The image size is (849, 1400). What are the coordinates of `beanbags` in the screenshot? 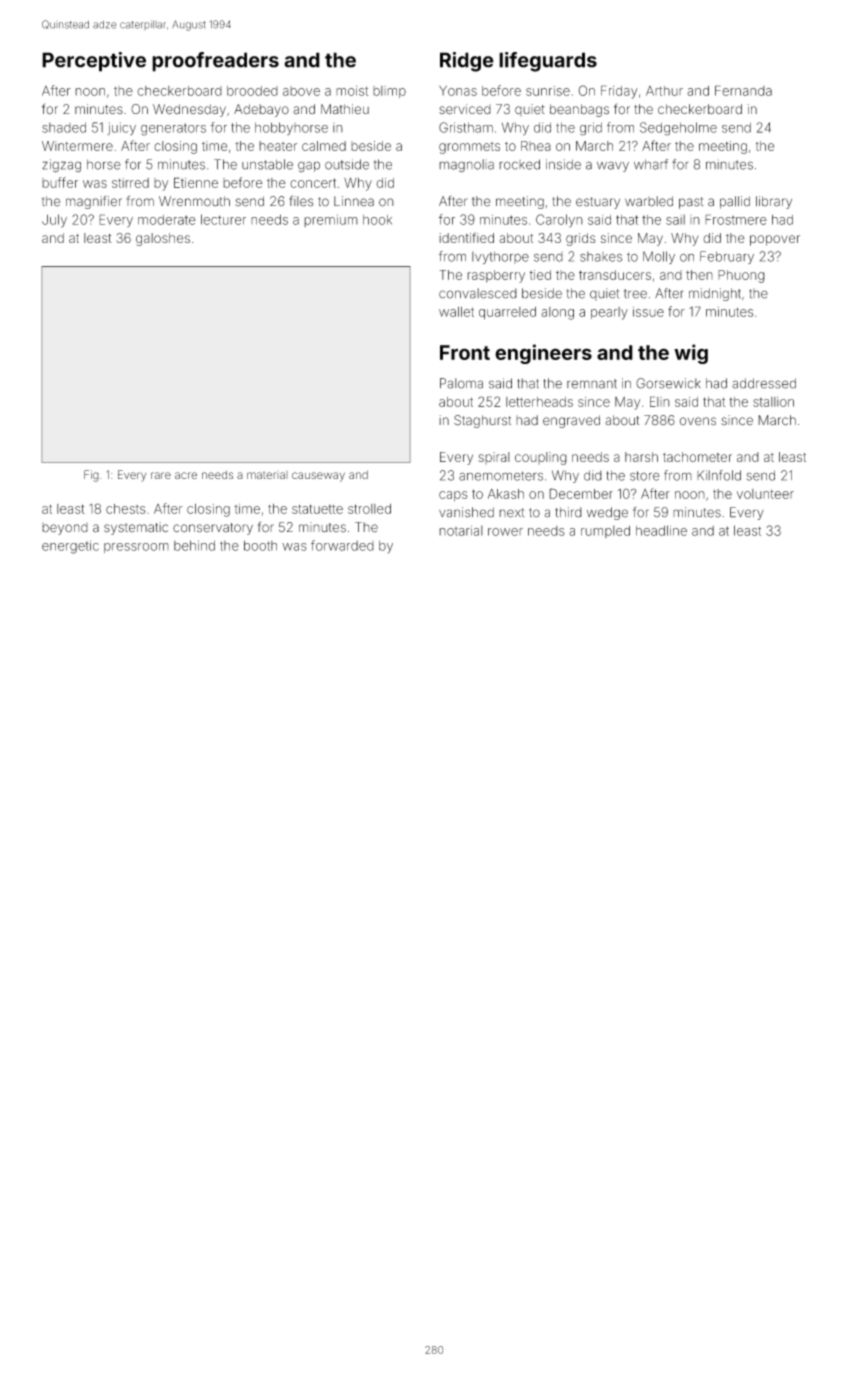 It's located at (579, 110).
